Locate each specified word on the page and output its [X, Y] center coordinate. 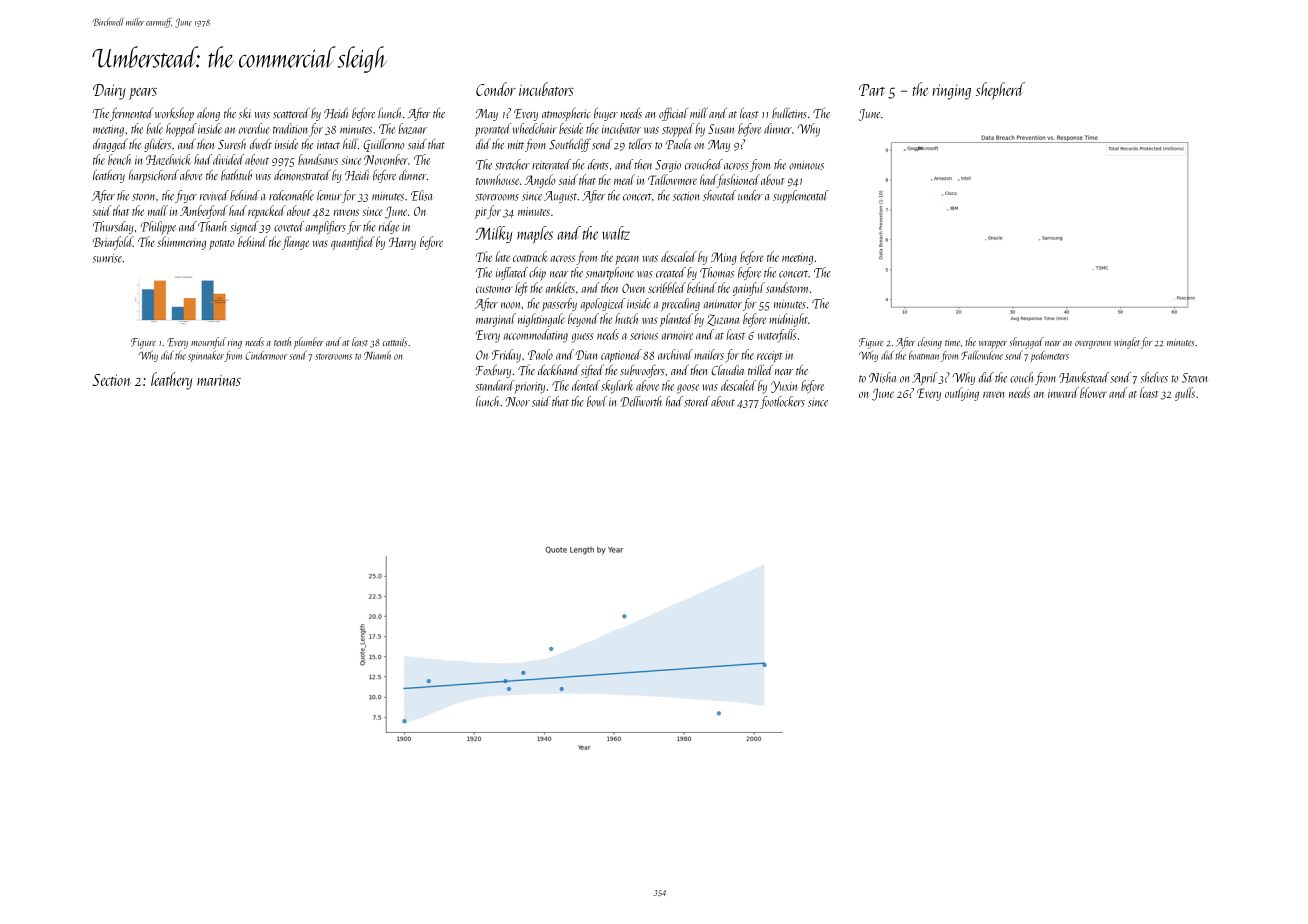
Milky [493, 234]
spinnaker [206, 356]
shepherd [1000, 91]
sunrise [107, 258]
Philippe [158, 227]
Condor [496, 89]
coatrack [530, 256]
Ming [724, 258]
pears [143, 94]
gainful [749, 289]
